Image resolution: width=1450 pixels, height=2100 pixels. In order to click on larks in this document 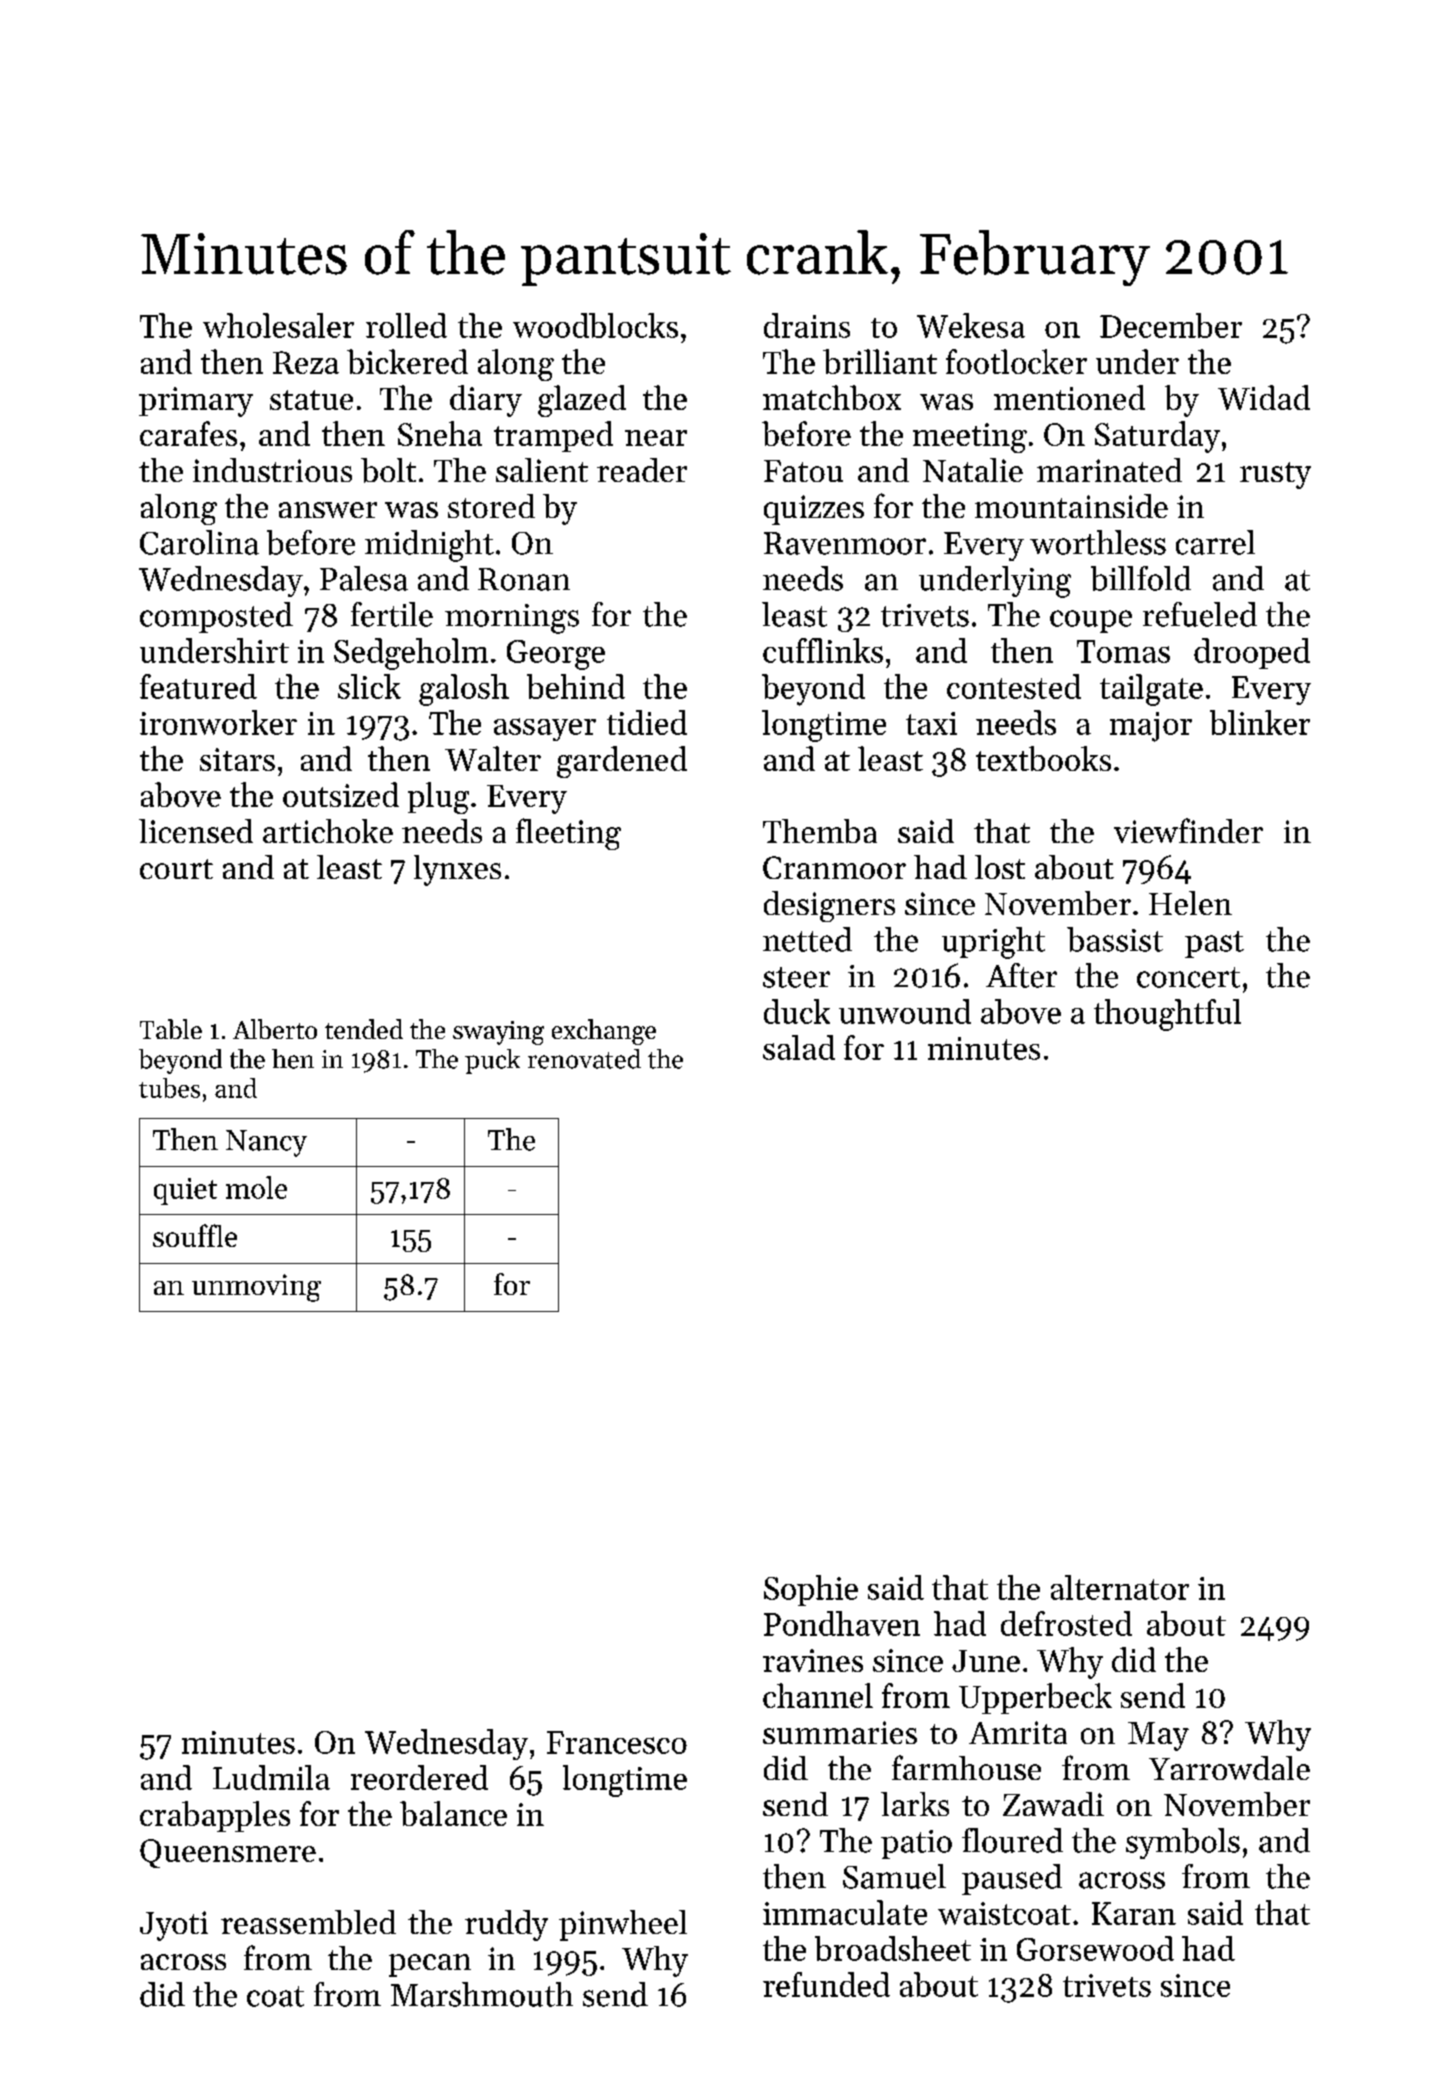, I will do `click(915, 1804)`.
